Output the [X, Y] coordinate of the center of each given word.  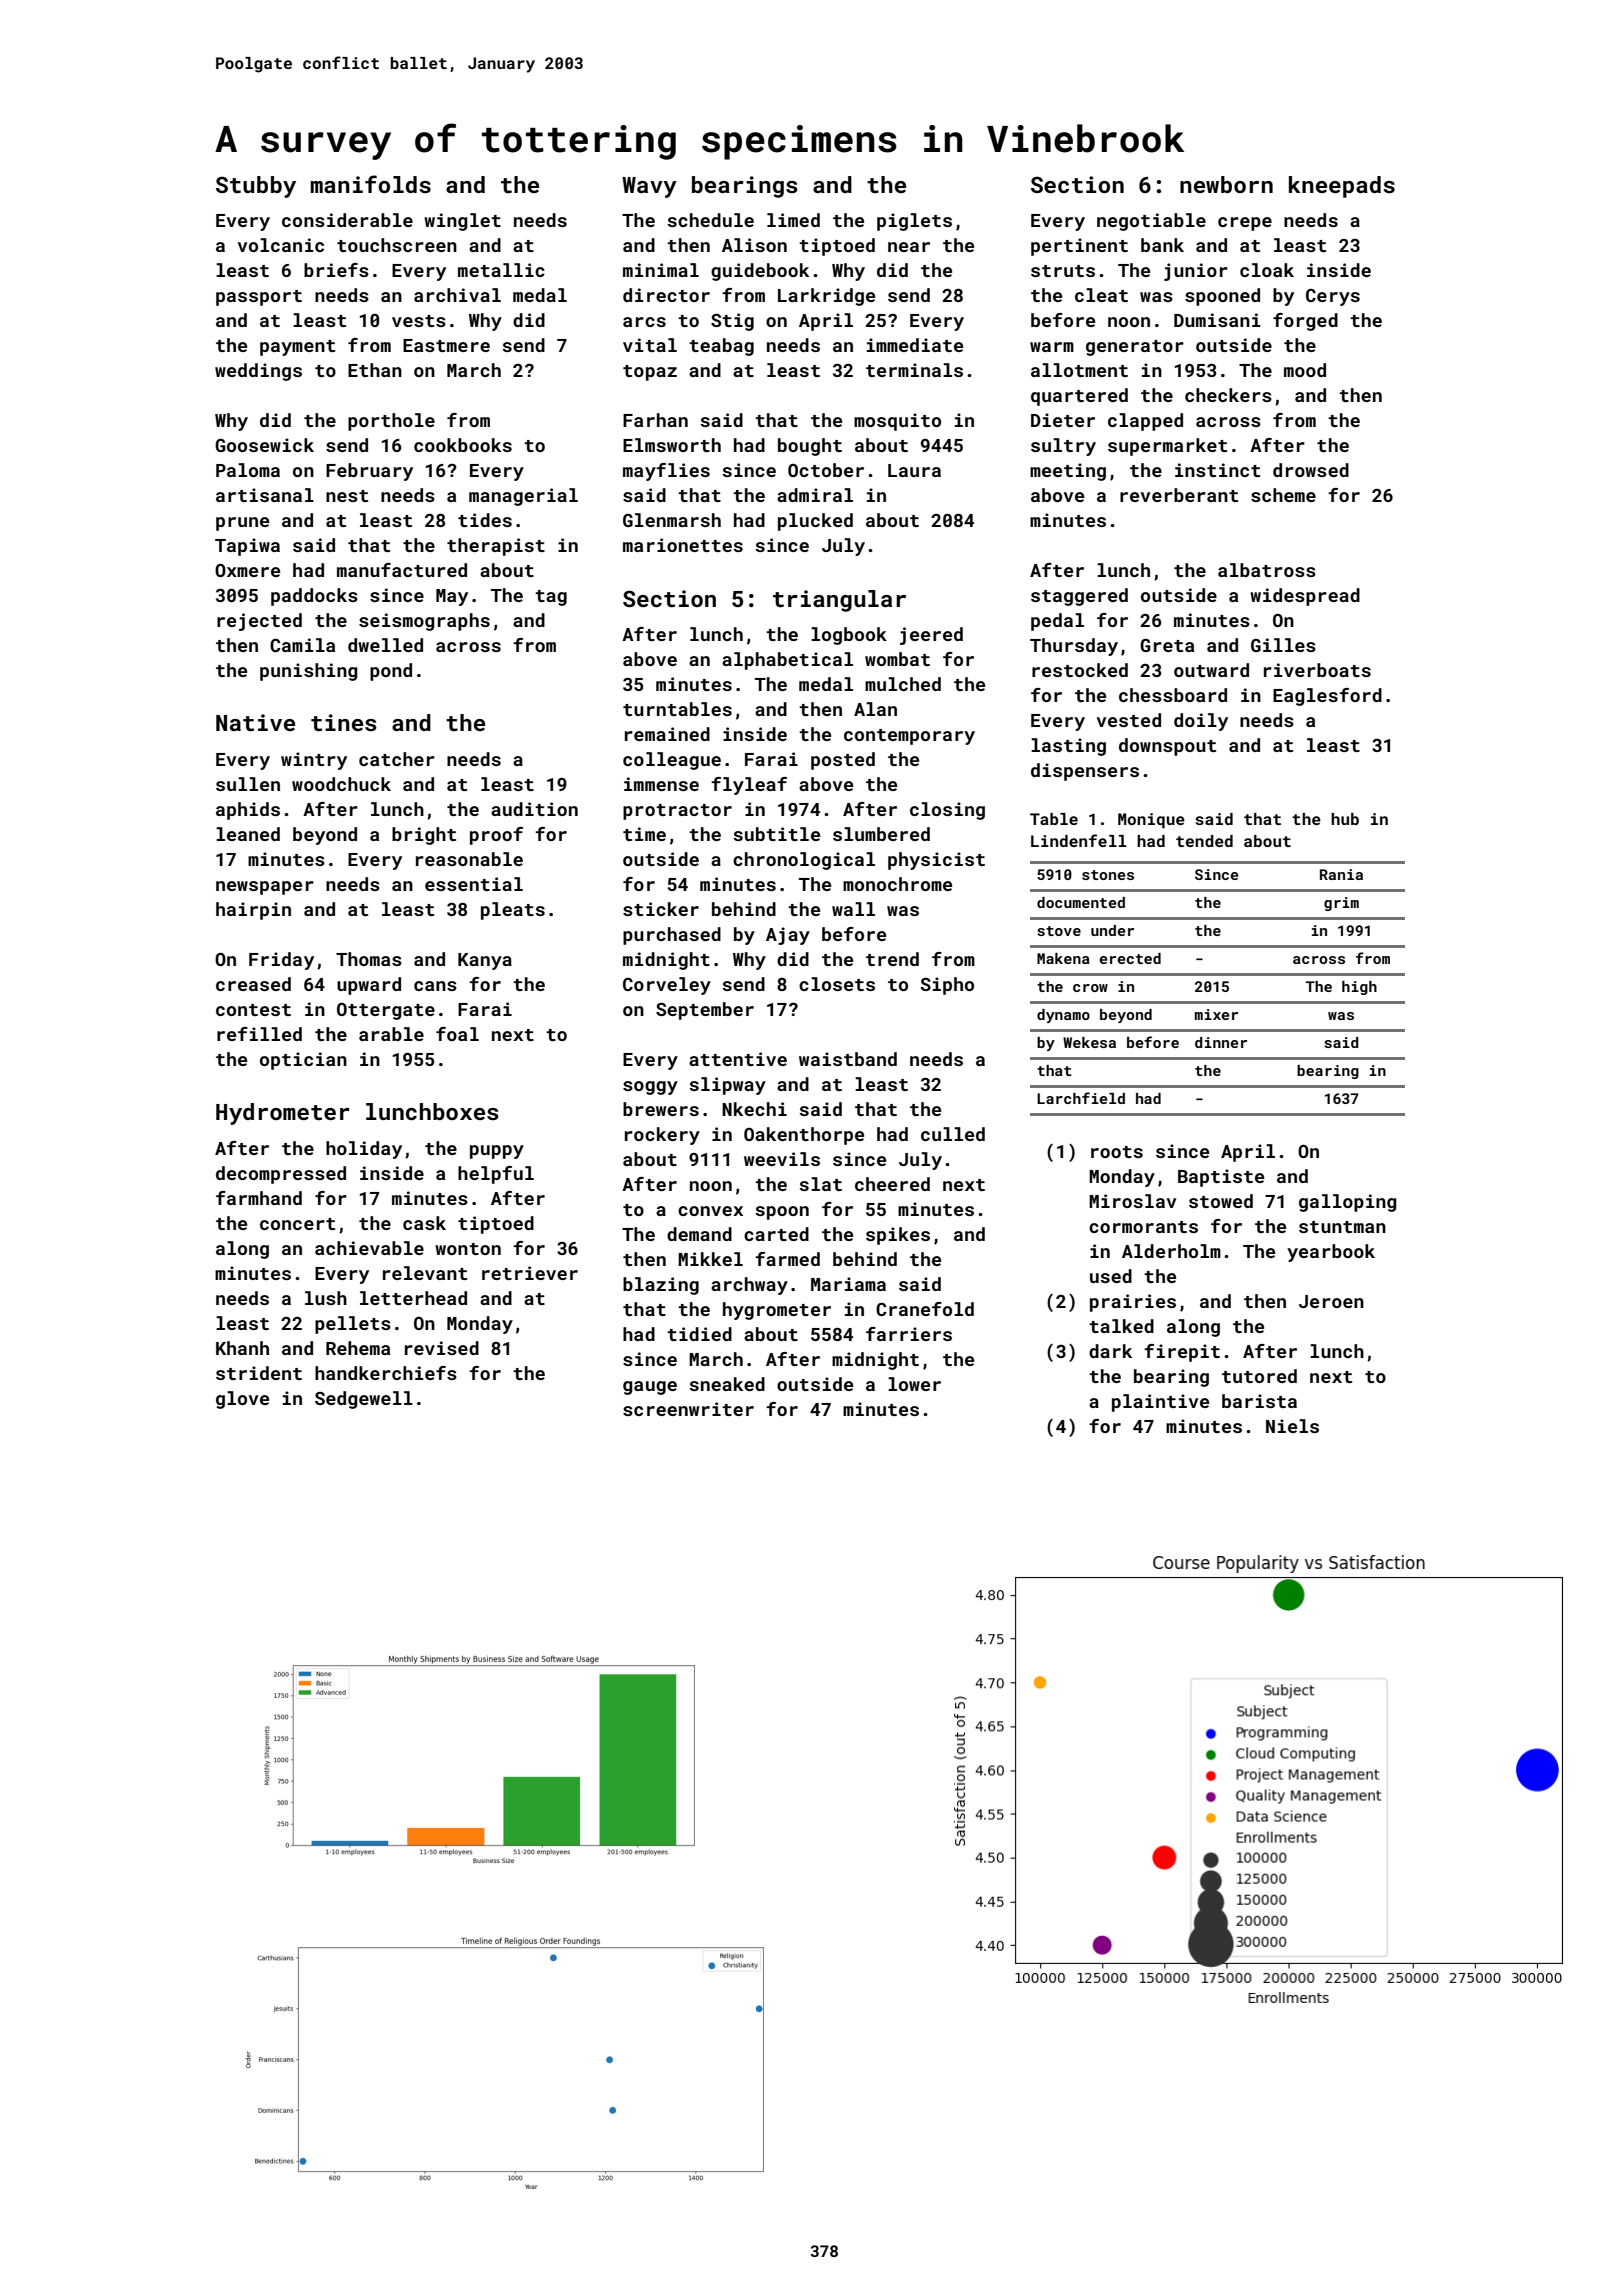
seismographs [424, 622]
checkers [1228, 395]
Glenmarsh [672, 520]
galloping [1348, 1203]
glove [242, 1400]
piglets [914, 222]
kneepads [1342, 187]
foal [457, 1034]
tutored [1259, 1376]
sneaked [727, 1384]
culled [953, 1134]
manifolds [370, 184]
